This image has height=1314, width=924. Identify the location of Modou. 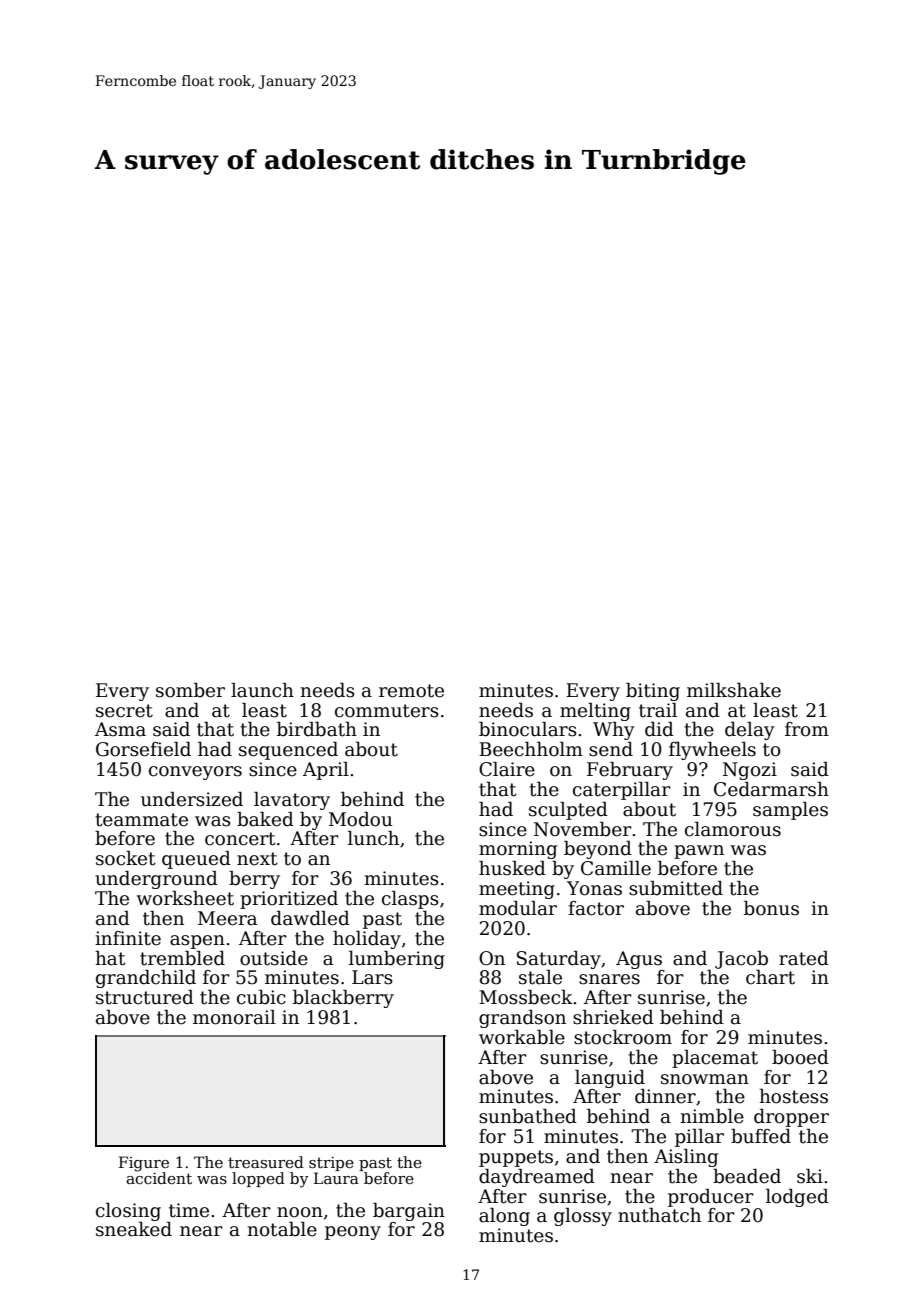
(361, 819).
